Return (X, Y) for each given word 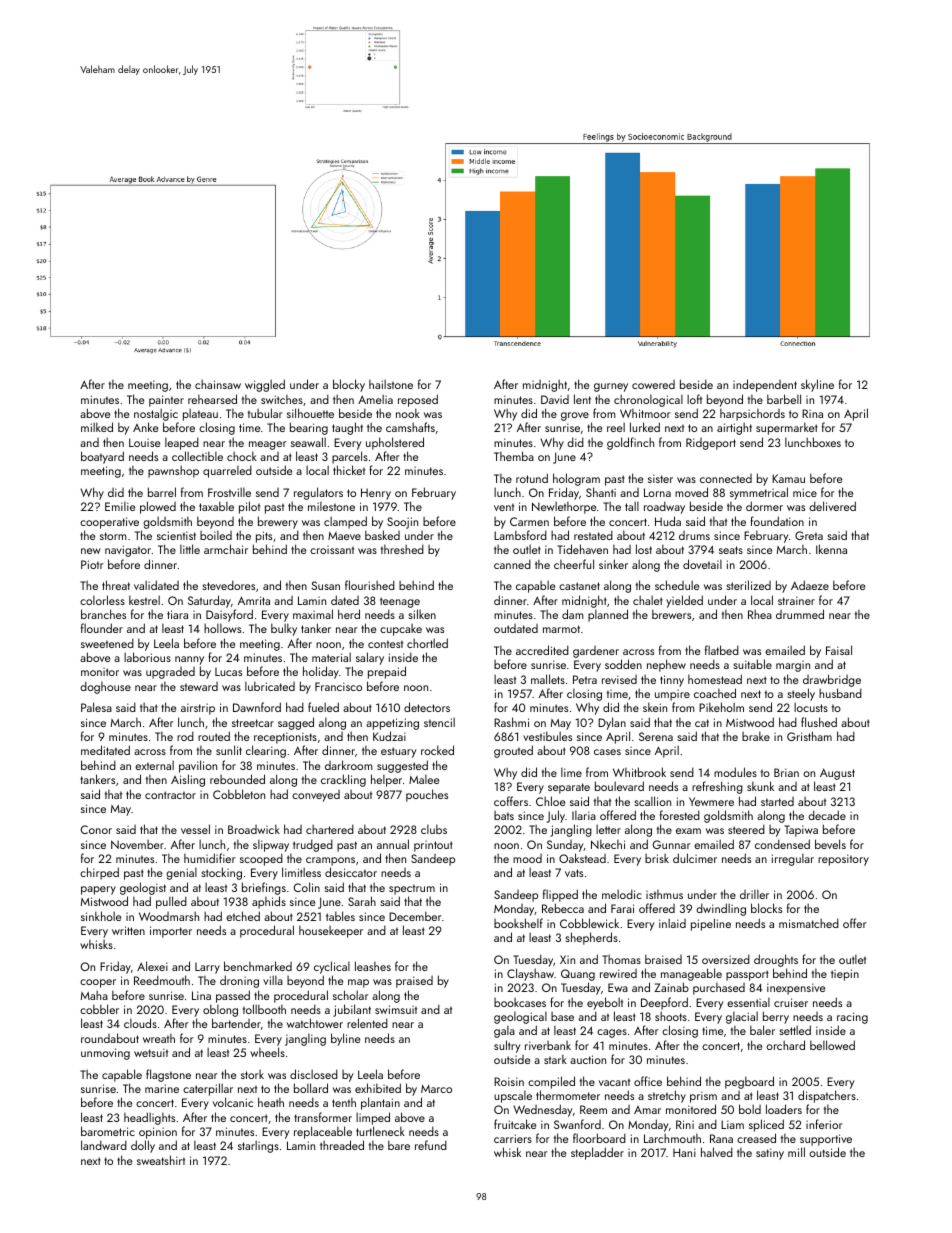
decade (827, 815)
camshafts (410, 427)
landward (104, 1145)
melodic (622, 894)
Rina (812, 413)
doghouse (105, 687)
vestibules (547, 736)
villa (273, 980)
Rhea (760, 614)
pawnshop (173, 471)
